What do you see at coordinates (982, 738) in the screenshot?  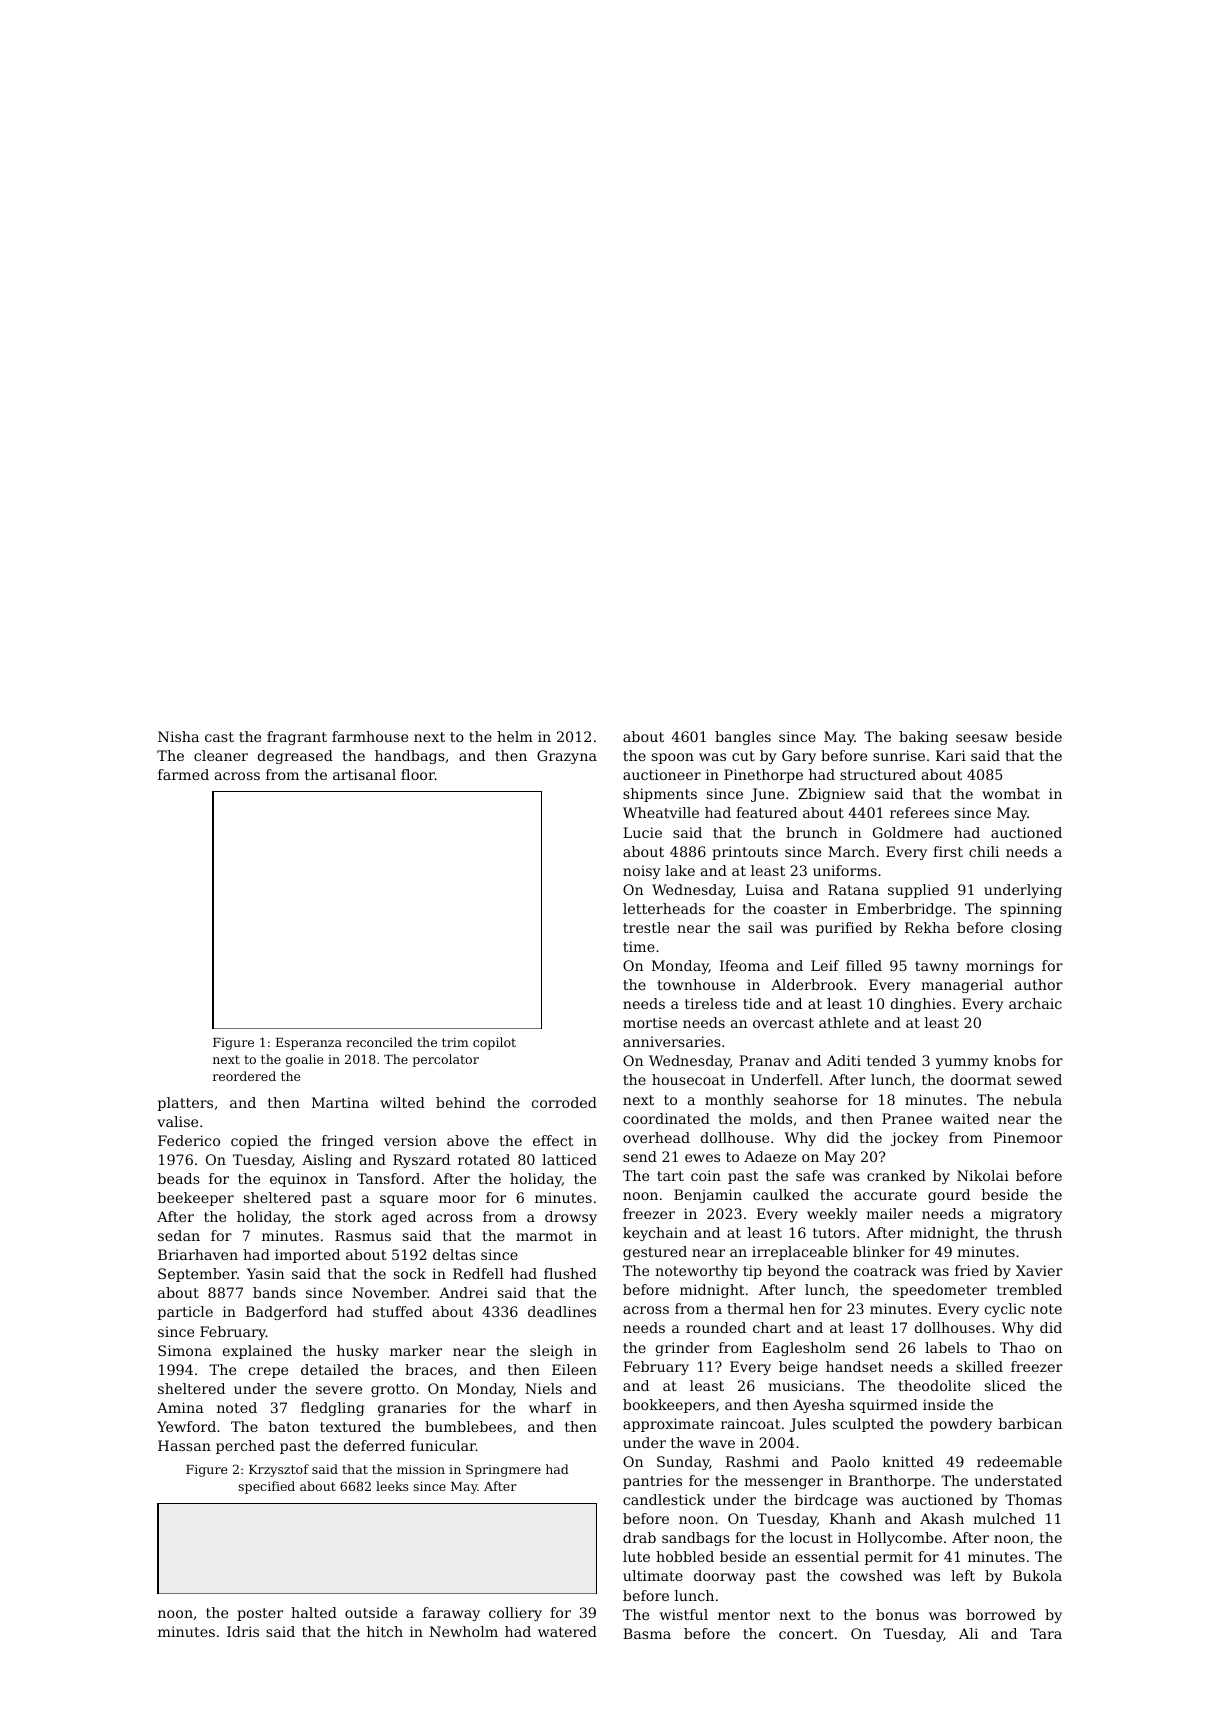 I see `seesaw` at bounding box center [982, 738].
